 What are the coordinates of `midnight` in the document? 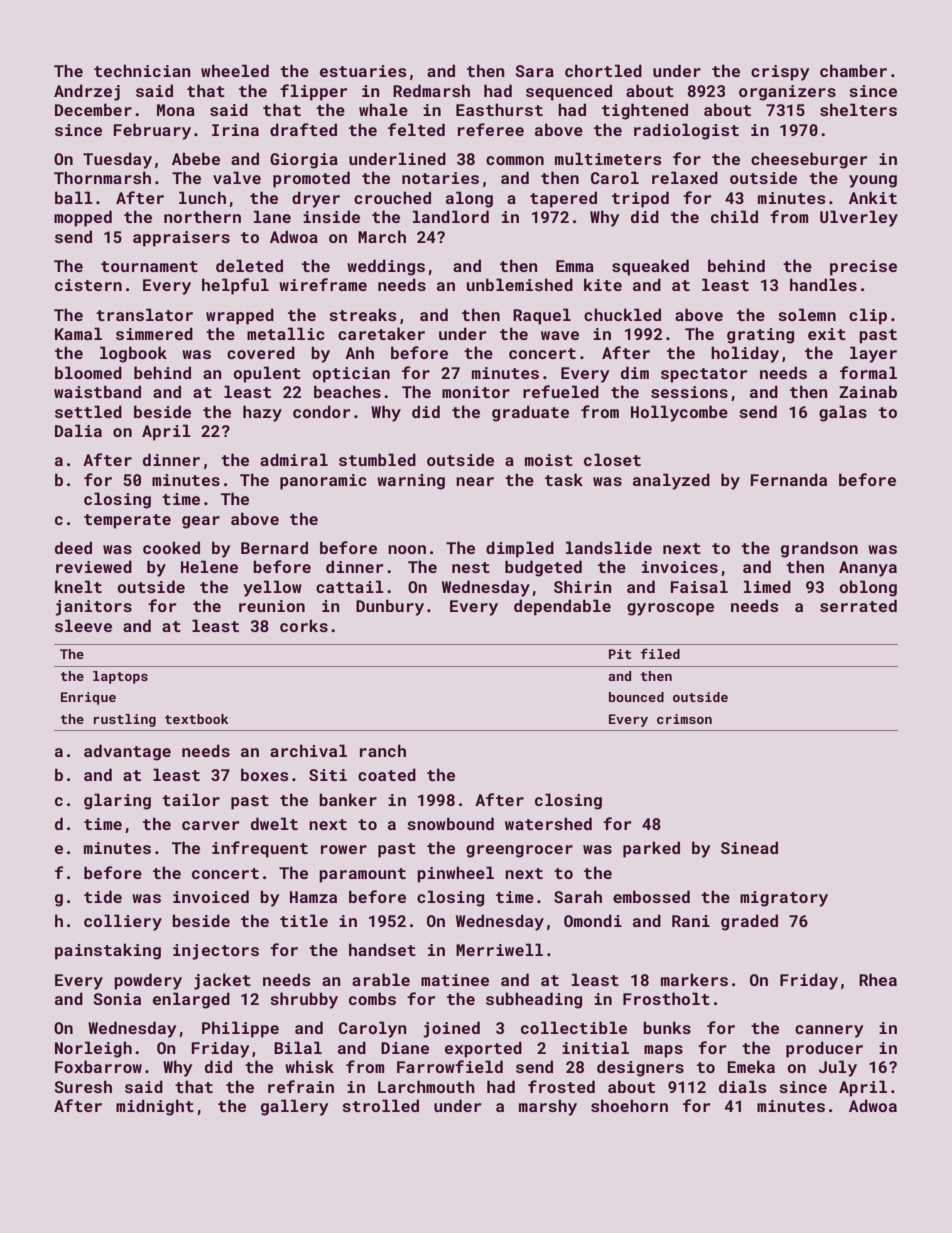 It's located at (155, 1107).
